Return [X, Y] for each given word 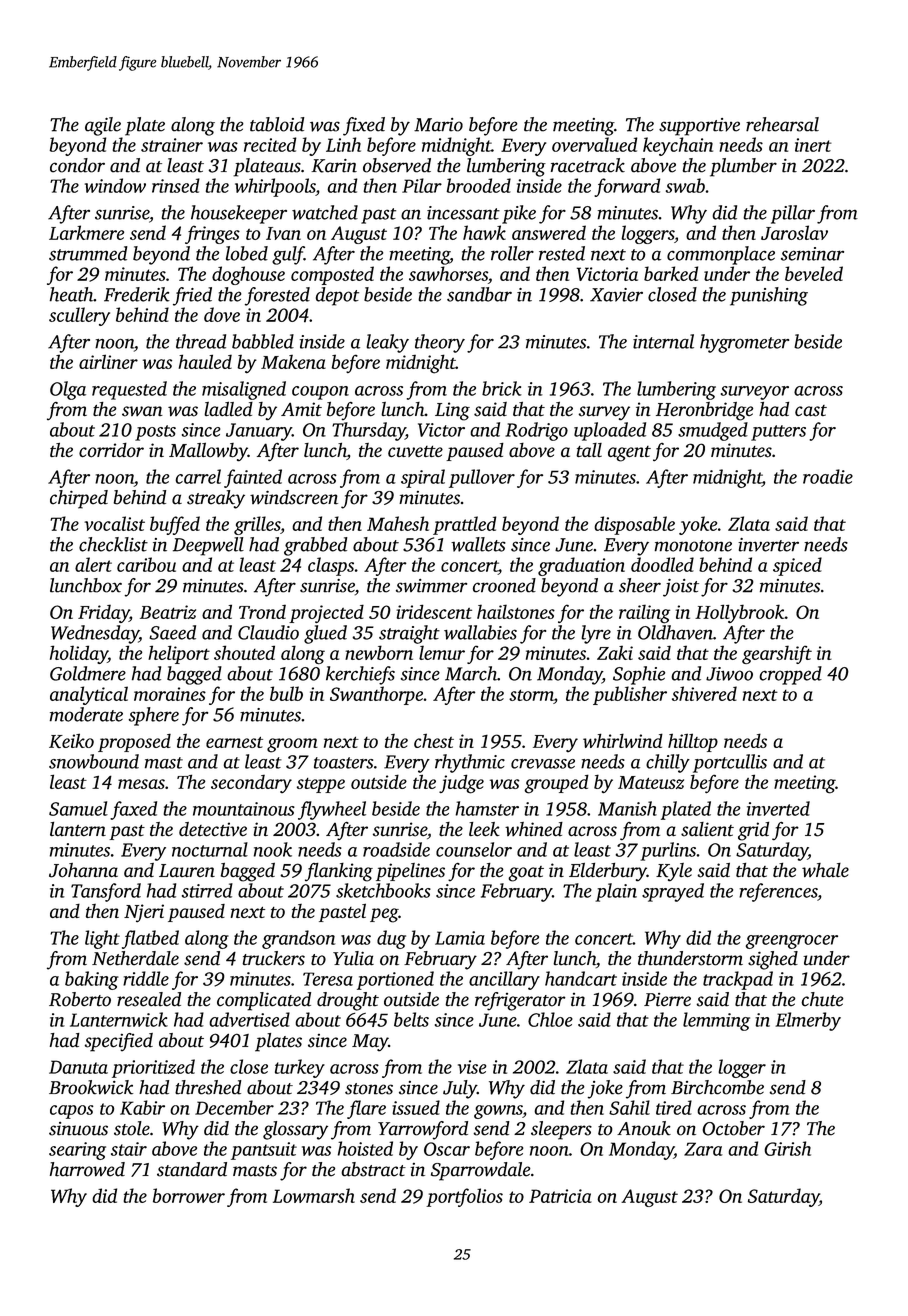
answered [549, 232]
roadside [396, 849]
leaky [387, 343]
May [370, 1043]
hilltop [693, 742]
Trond [262, 611]
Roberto [80, 999]
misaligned [244, 390]
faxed [133, 810]
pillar [793, 214]
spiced [797, 566]
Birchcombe [717, 1087]
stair [129, 1149]
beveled [814, 273]
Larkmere [86, 232]
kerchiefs [360, 675]
